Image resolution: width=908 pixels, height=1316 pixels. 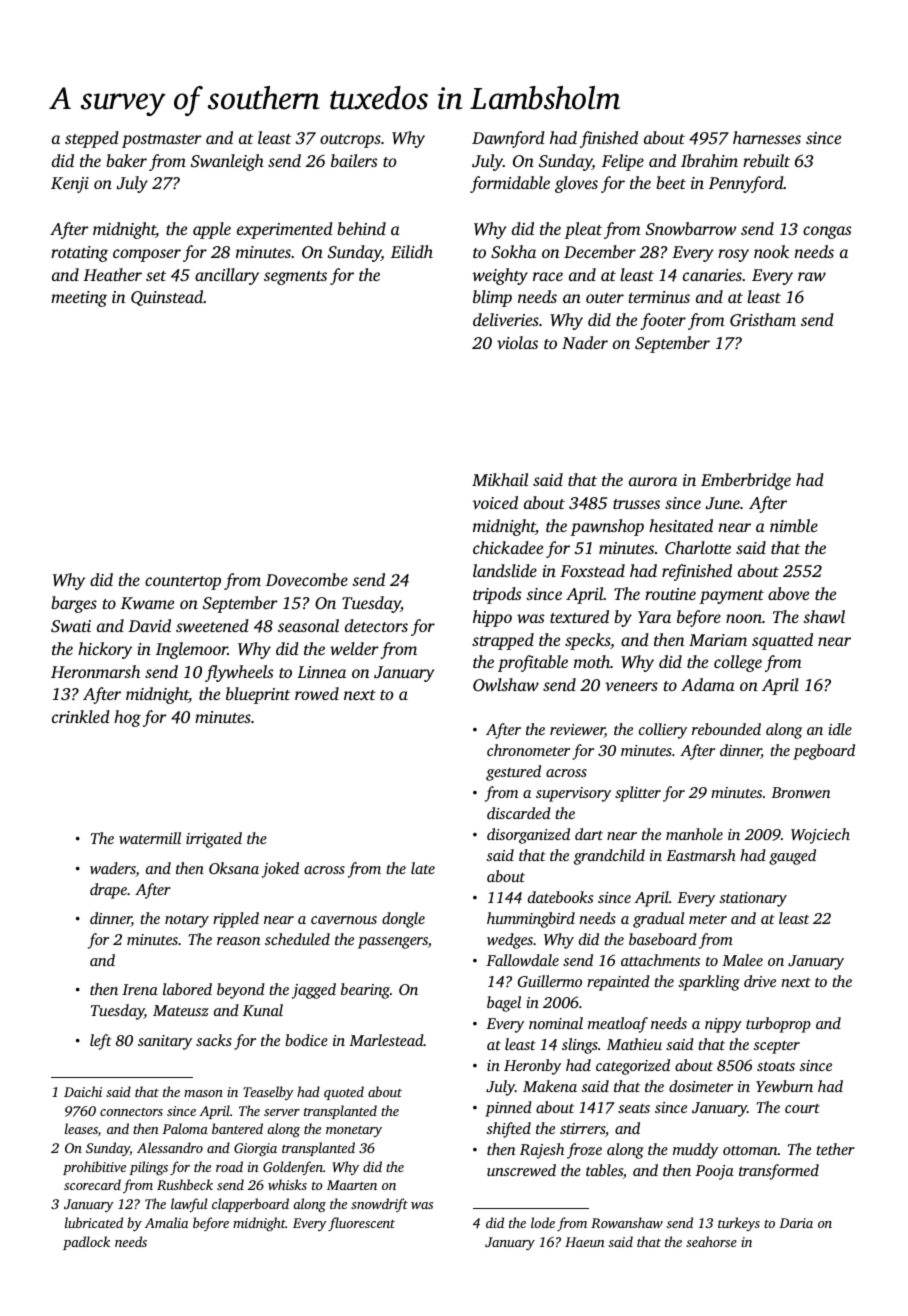 What do you see at coordinates (580, 1046) in the image?
I see `slings` at bounding box center [580, 1046].
